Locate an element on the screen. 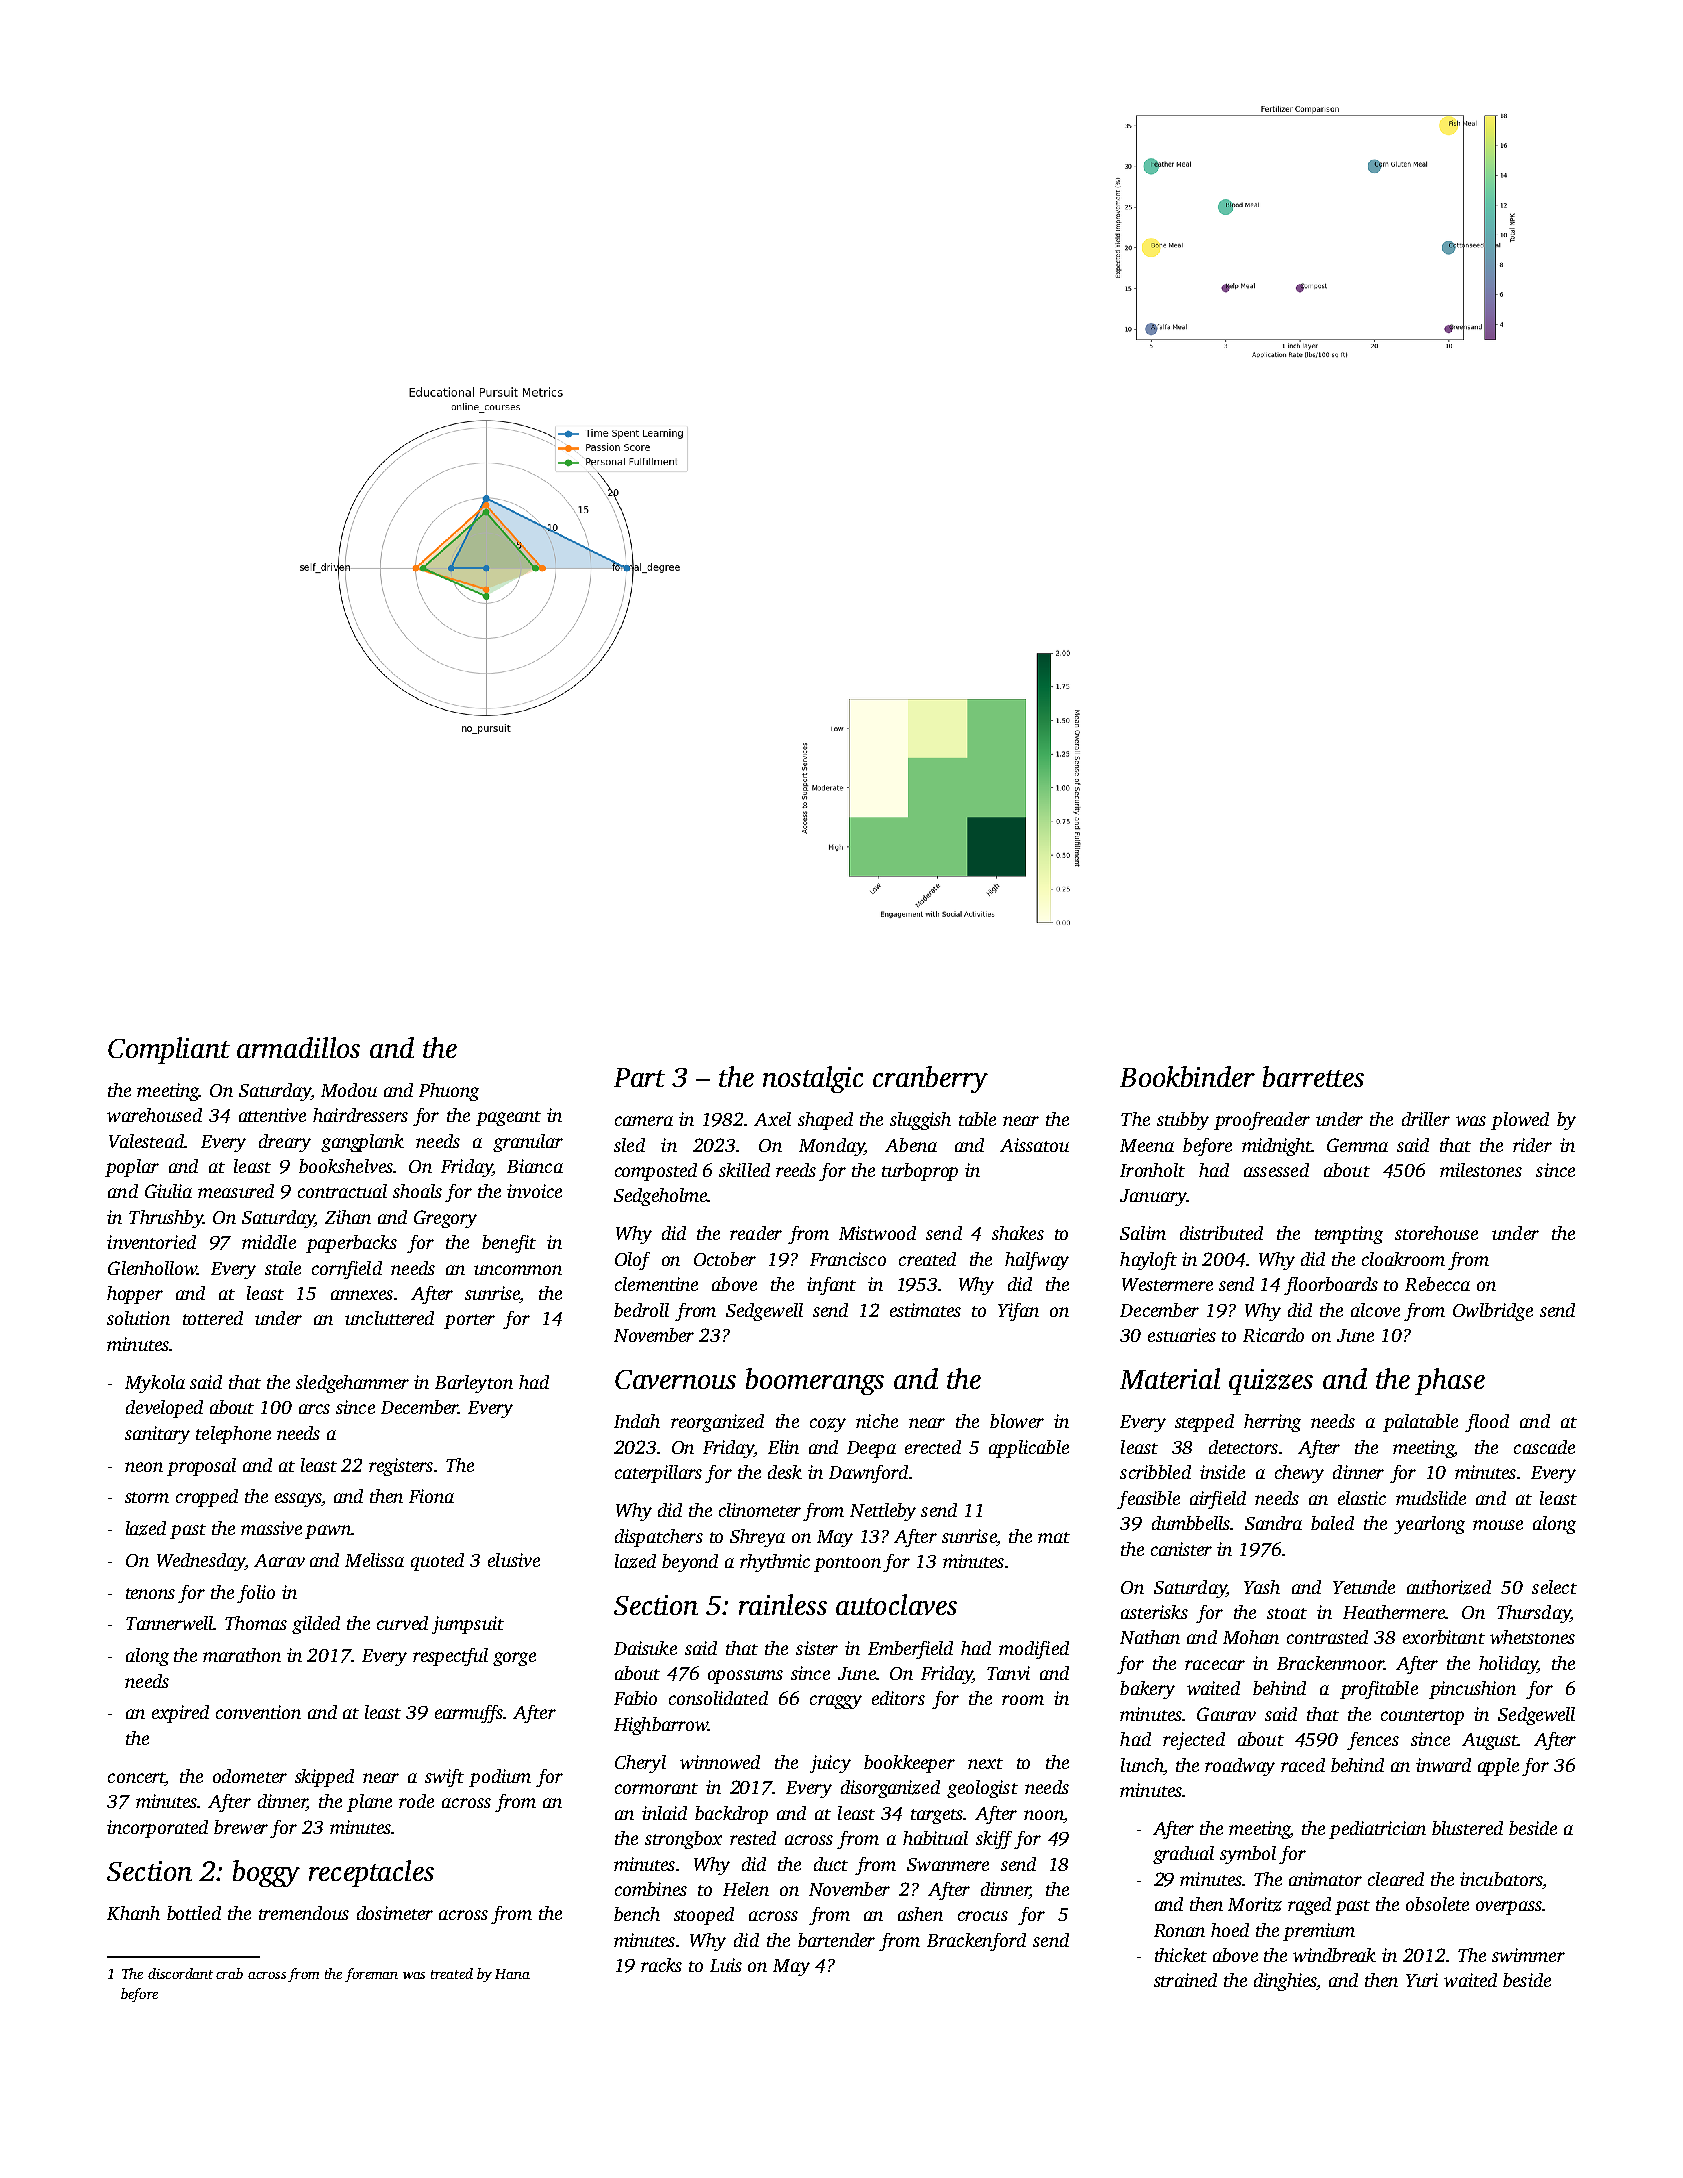 This screenshot has height=2178, width=1683. Melissa is located at coordinates (374, 1560).
